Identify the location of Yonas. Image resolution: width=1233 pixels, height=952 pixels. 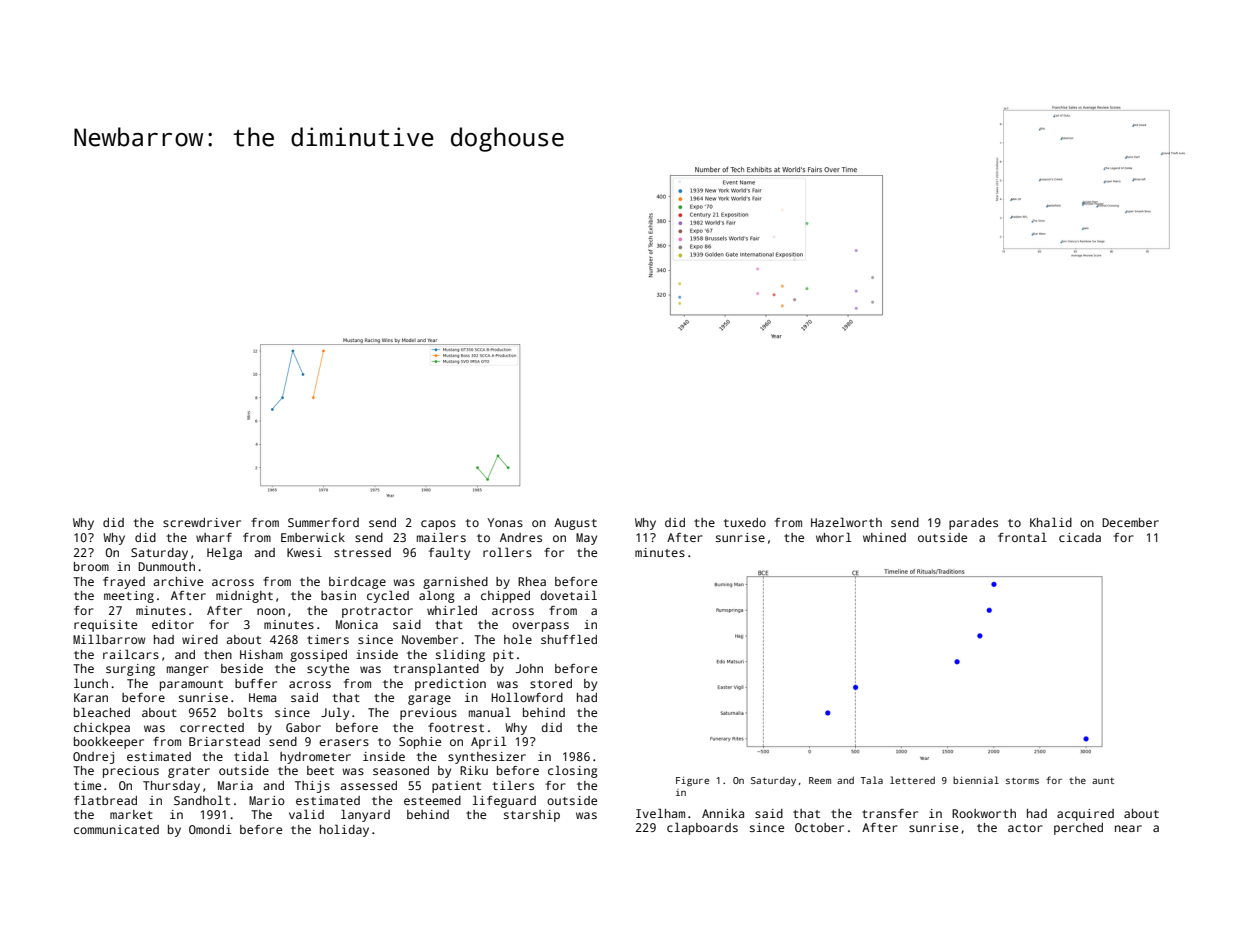
(505, 522).
